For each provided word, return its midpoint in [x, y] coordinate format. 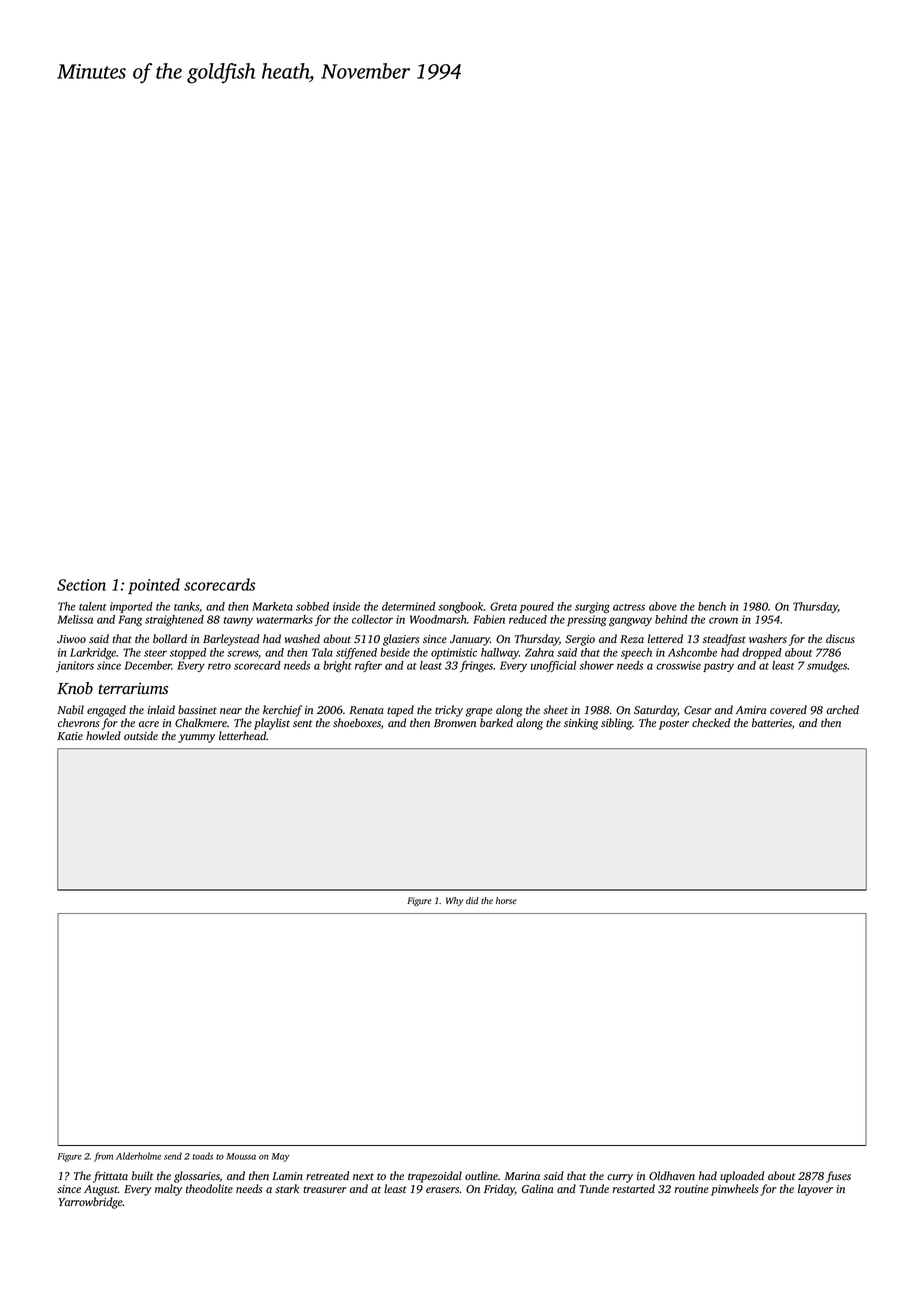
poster [674, 725]
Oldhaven [672, 1176]
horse [506, 900]
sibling [616, 724]
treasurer [325, 1189]
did [472, 900]
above [663, 606]
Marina [522, 1176]
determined [408, 606]
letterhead [242, 735]
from [103, 1157]
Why [454, 901]
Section [81, 585]
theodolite [209, 1188]
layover [815, 1190]
